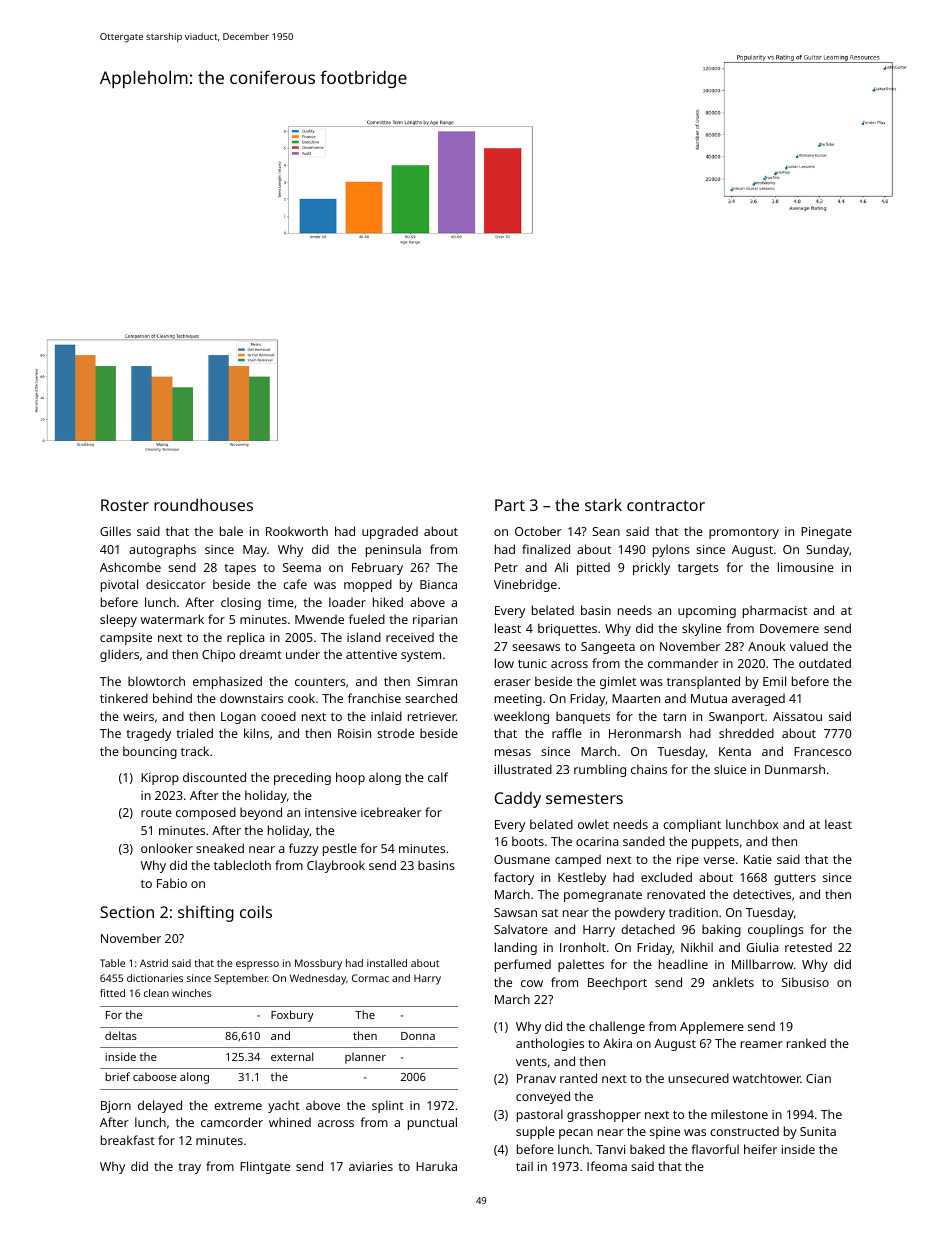 The height and width of the screenshot is (1233, 952). I want to click on mesas, so click(513, 752).
